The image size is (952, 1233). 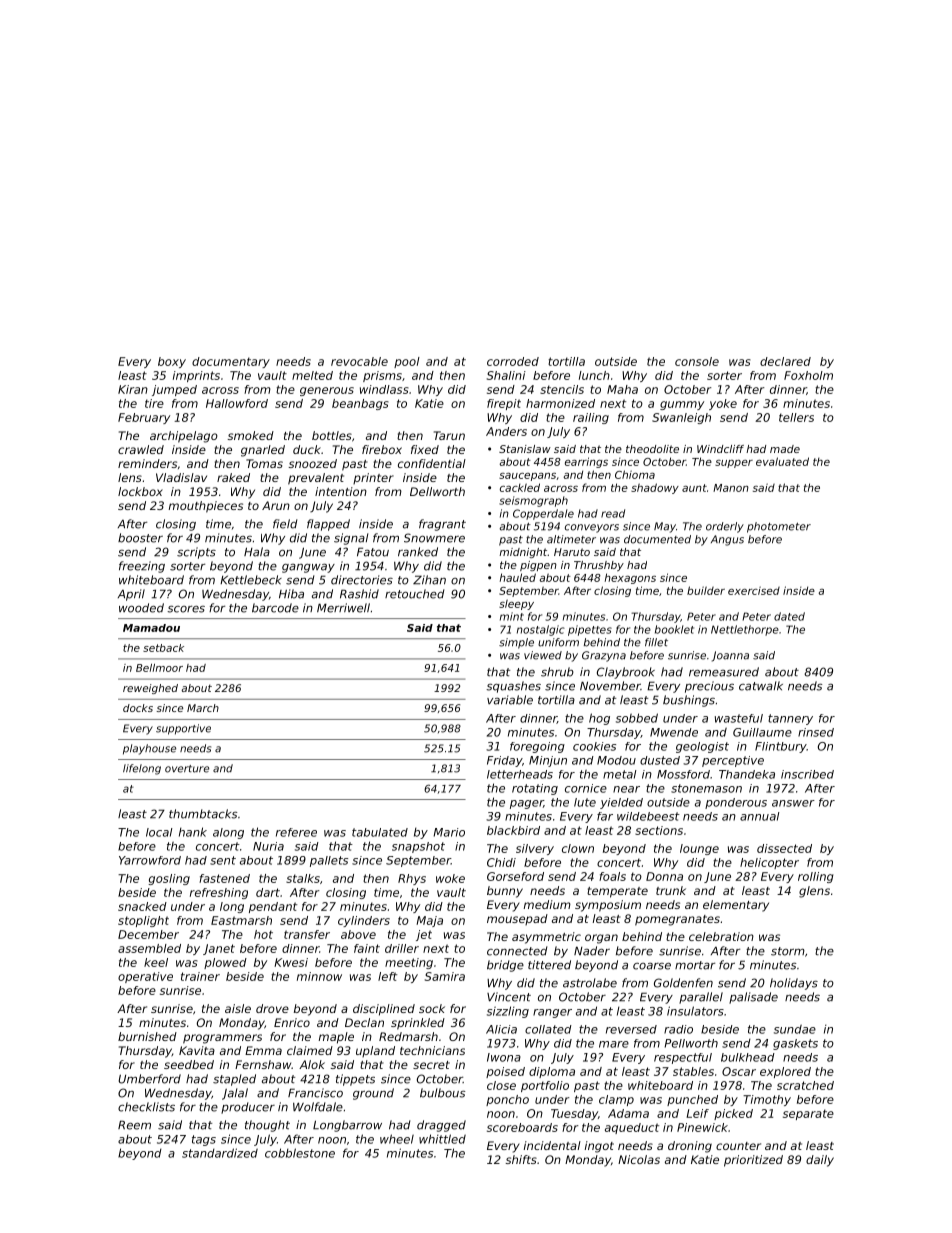 What do you see at coordinates (501, 862) in the screenshot?
I see `Chidi` at bounding box center [501, 862].
